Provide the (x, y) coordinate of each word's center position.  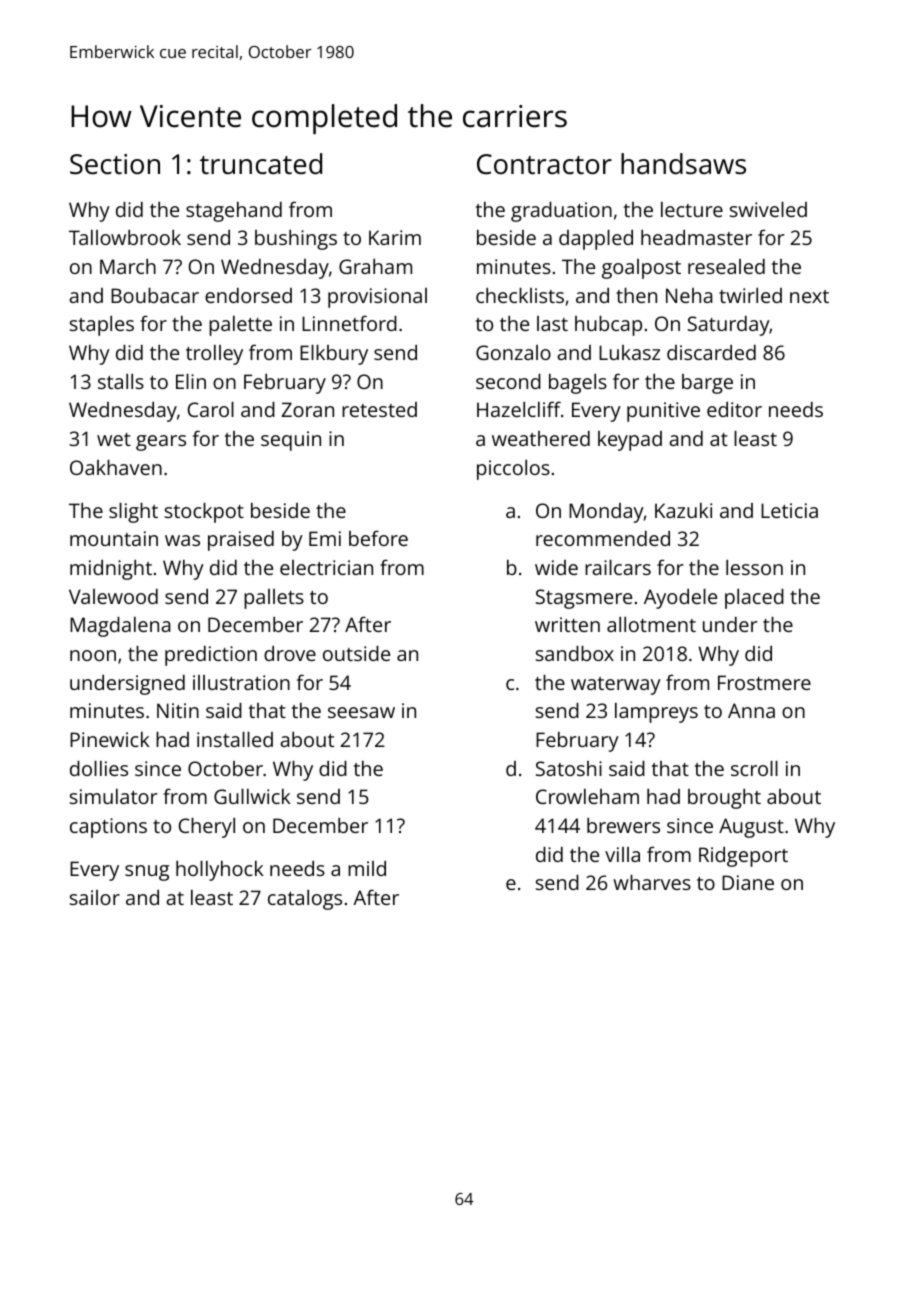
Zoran (308, 409)
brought (724, 799)
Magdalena (120, 627)
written (567, 624)
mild (367, 868)
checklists (520, 295)
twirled (750, 295)
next (809, 296)
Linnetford (349, 323)
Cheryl (207, 828)
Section (115, 164)
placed (754, 599)
